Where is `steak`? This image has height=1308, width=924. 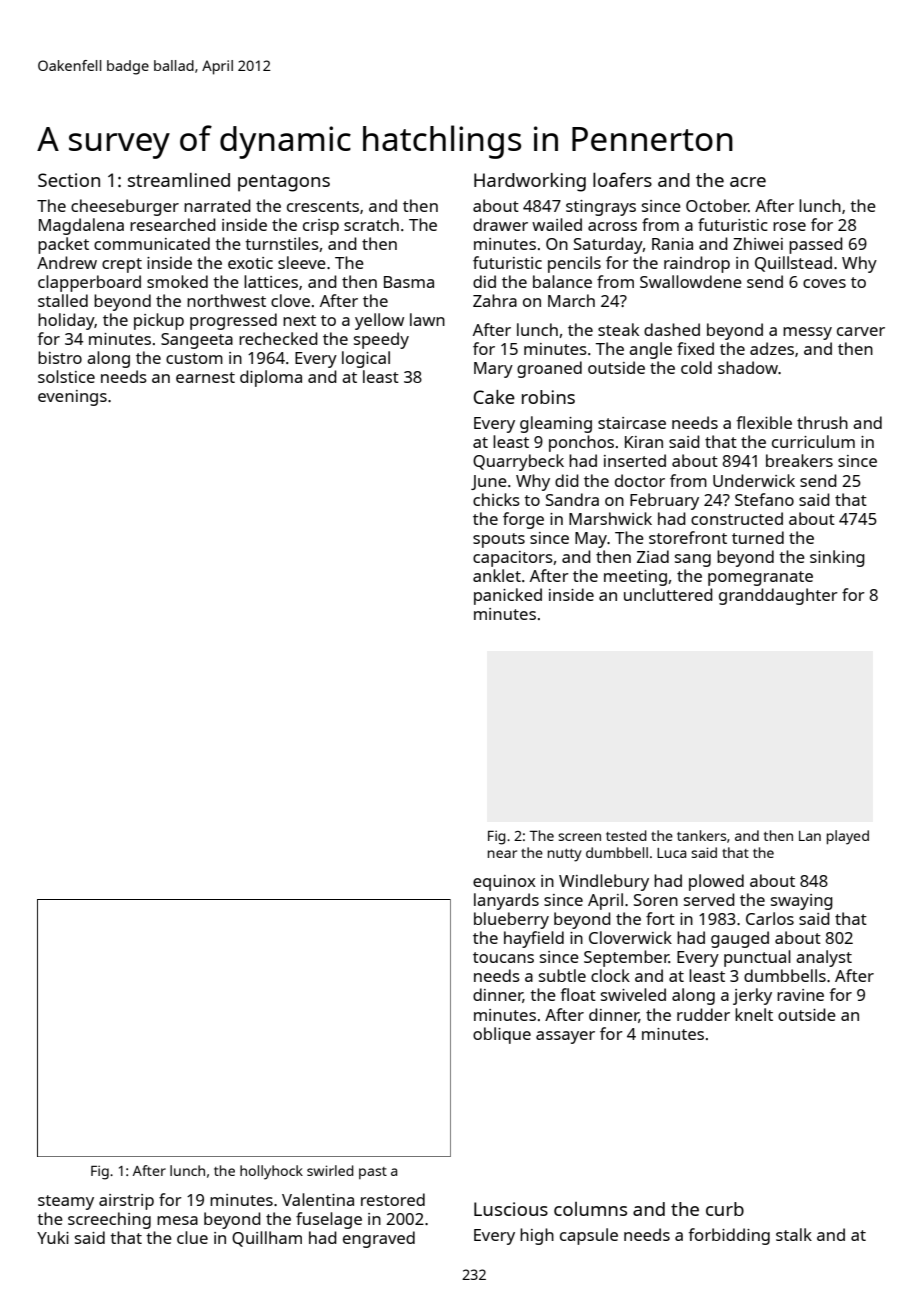 steak is located at coordinates (618, 329).
